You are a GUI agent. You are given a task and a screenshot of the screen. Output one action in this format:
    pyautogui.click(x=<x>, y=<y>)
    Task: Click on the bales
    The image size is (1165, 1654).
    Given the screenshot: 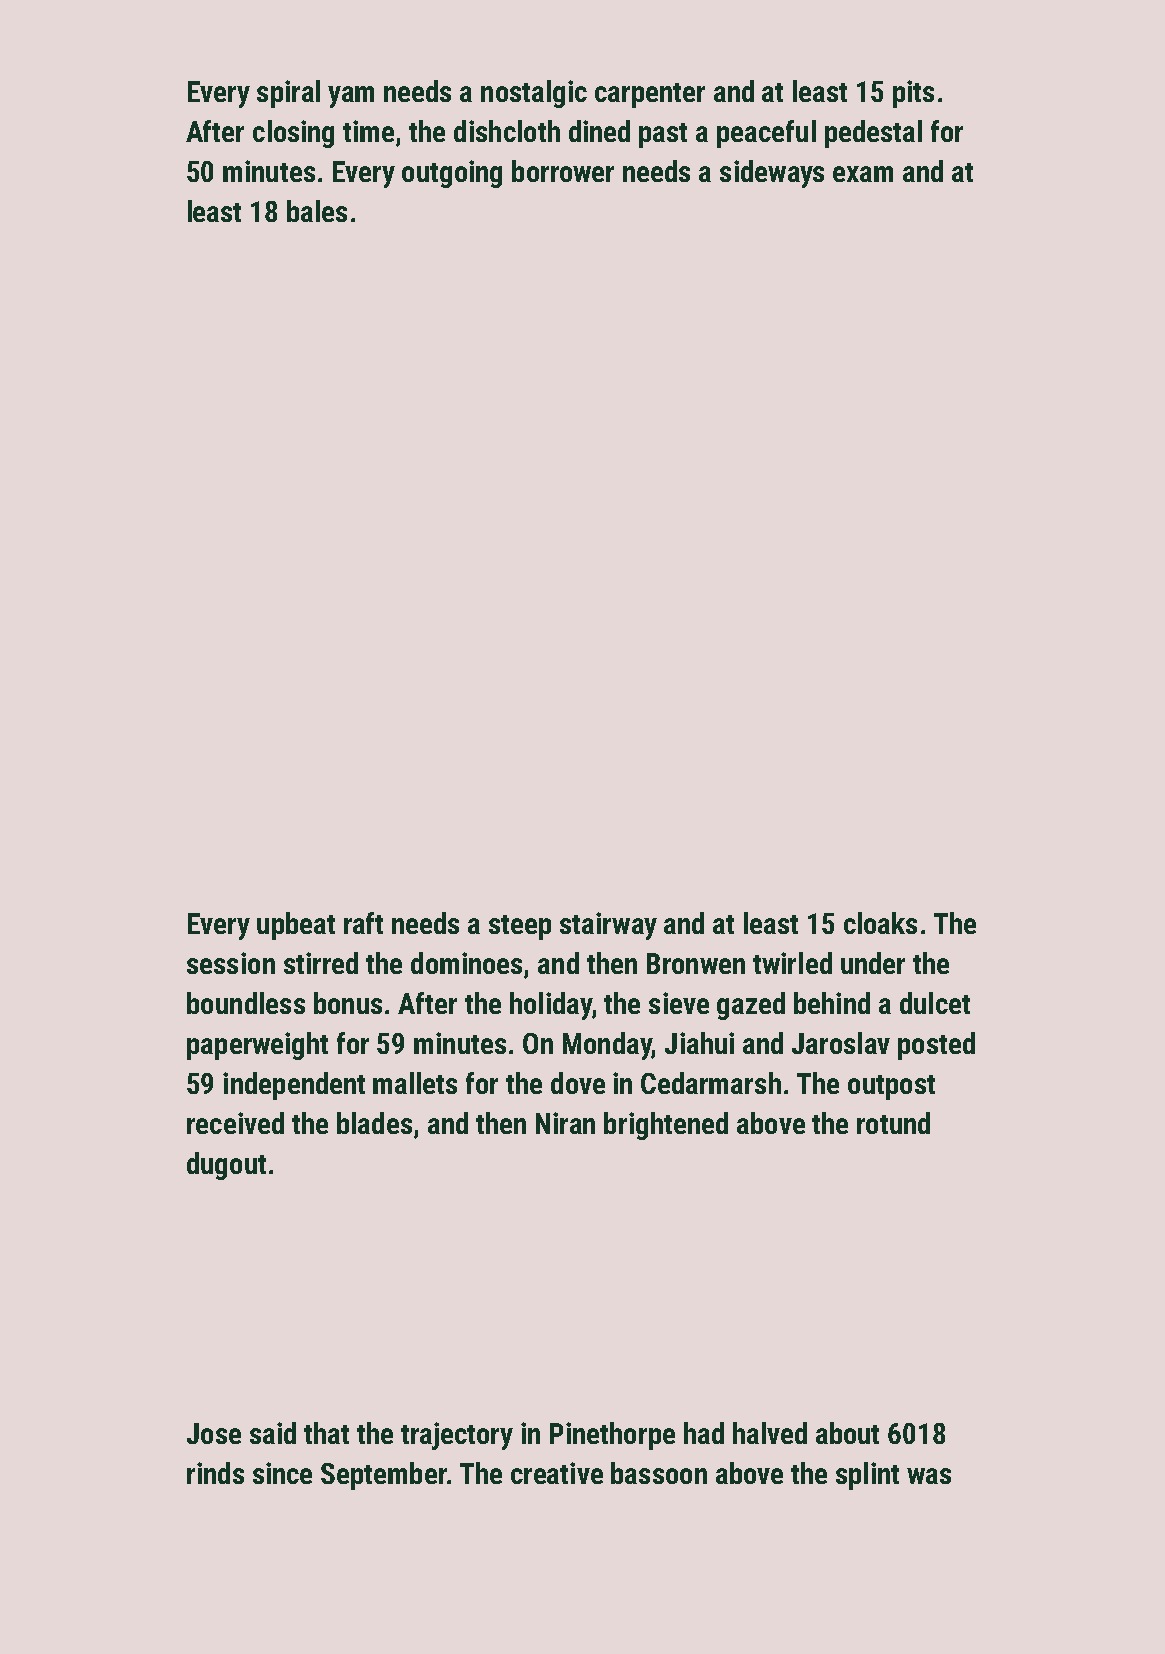 What is the action you would take?
    pyautogui.click(x=317, y=211)
